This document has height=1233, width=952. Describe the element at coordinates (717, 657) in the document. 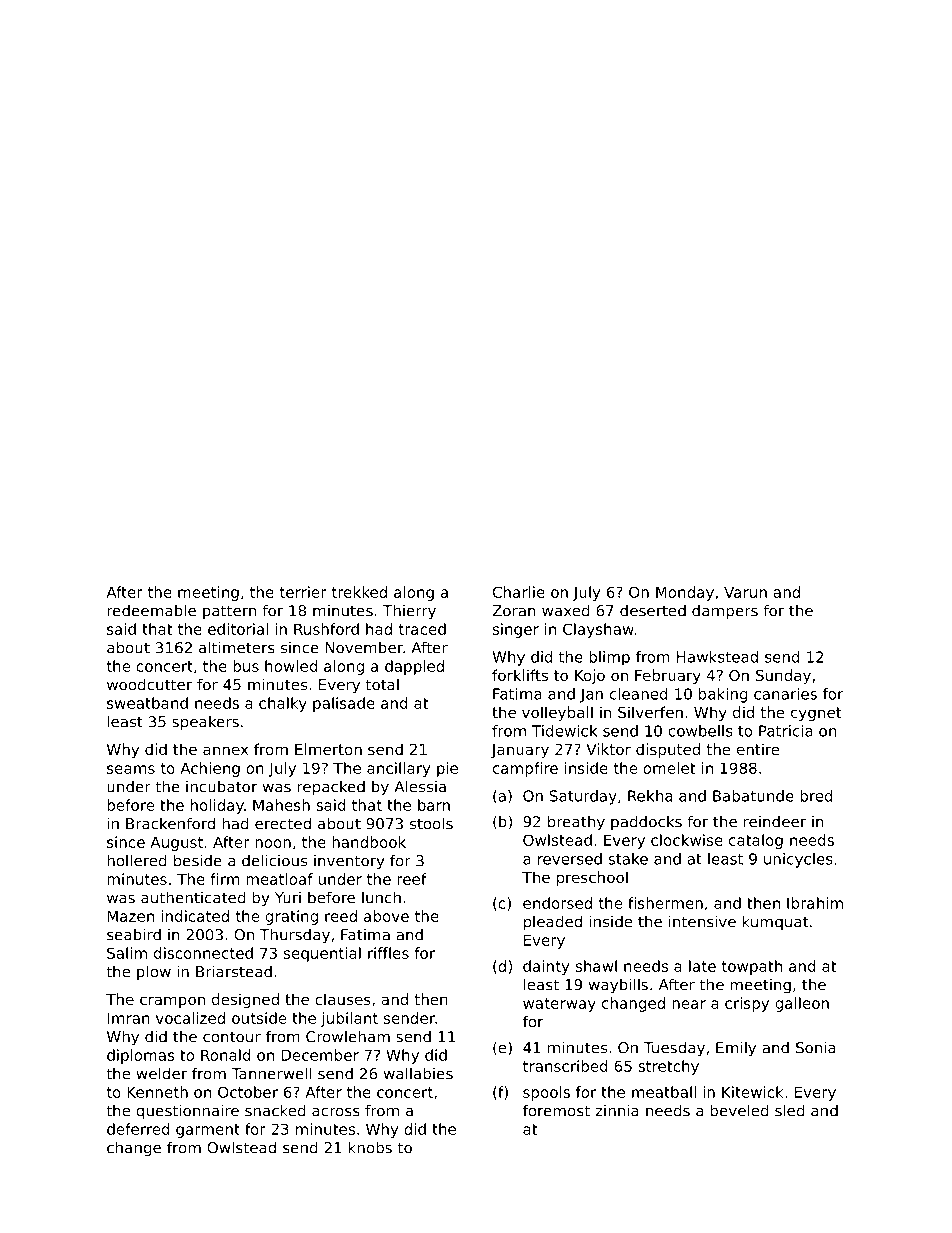

I see `Hawkstead` at that location.
